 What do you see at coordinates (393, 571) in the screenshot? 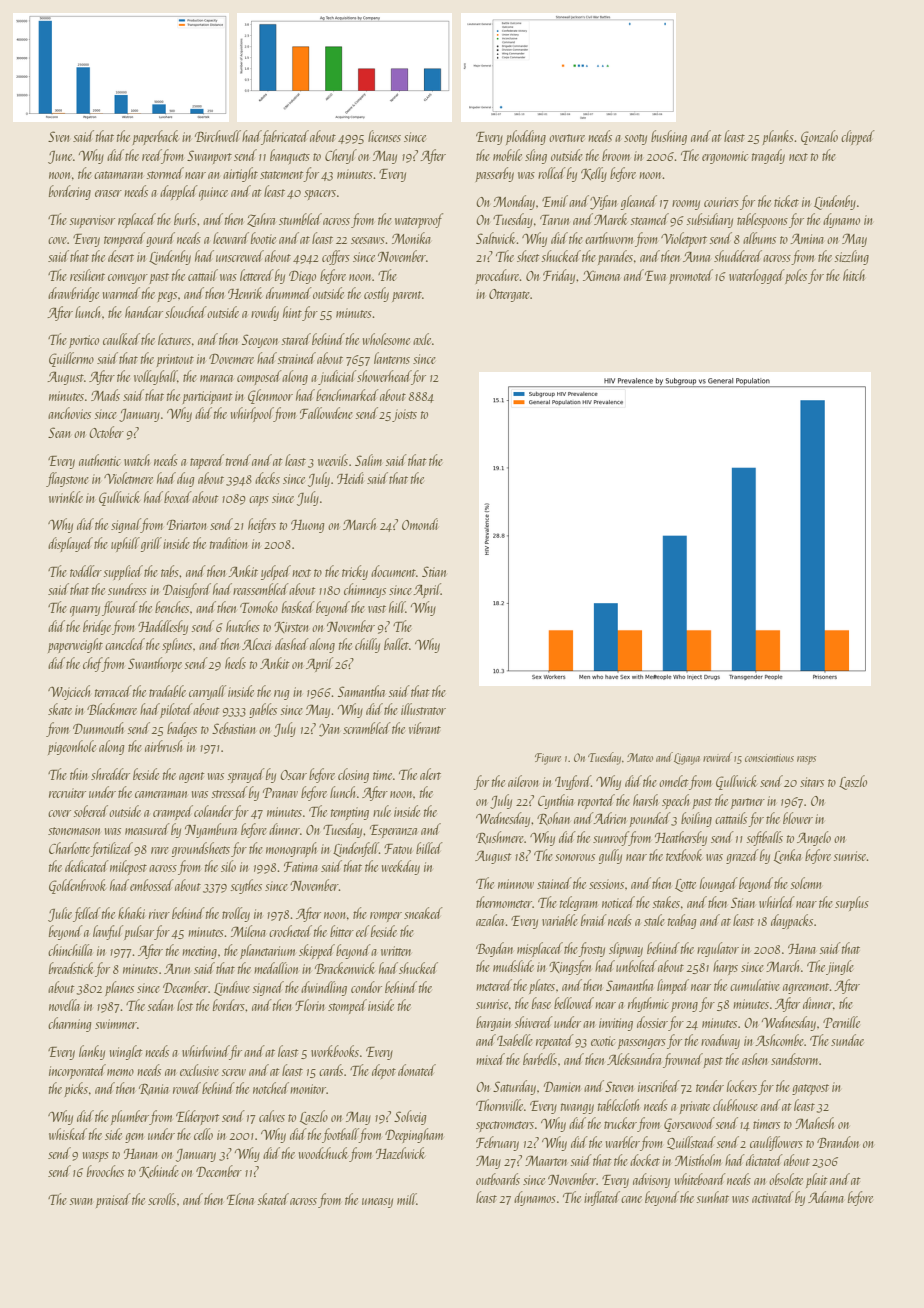
I see `document` at bounding box center [393, 571].
